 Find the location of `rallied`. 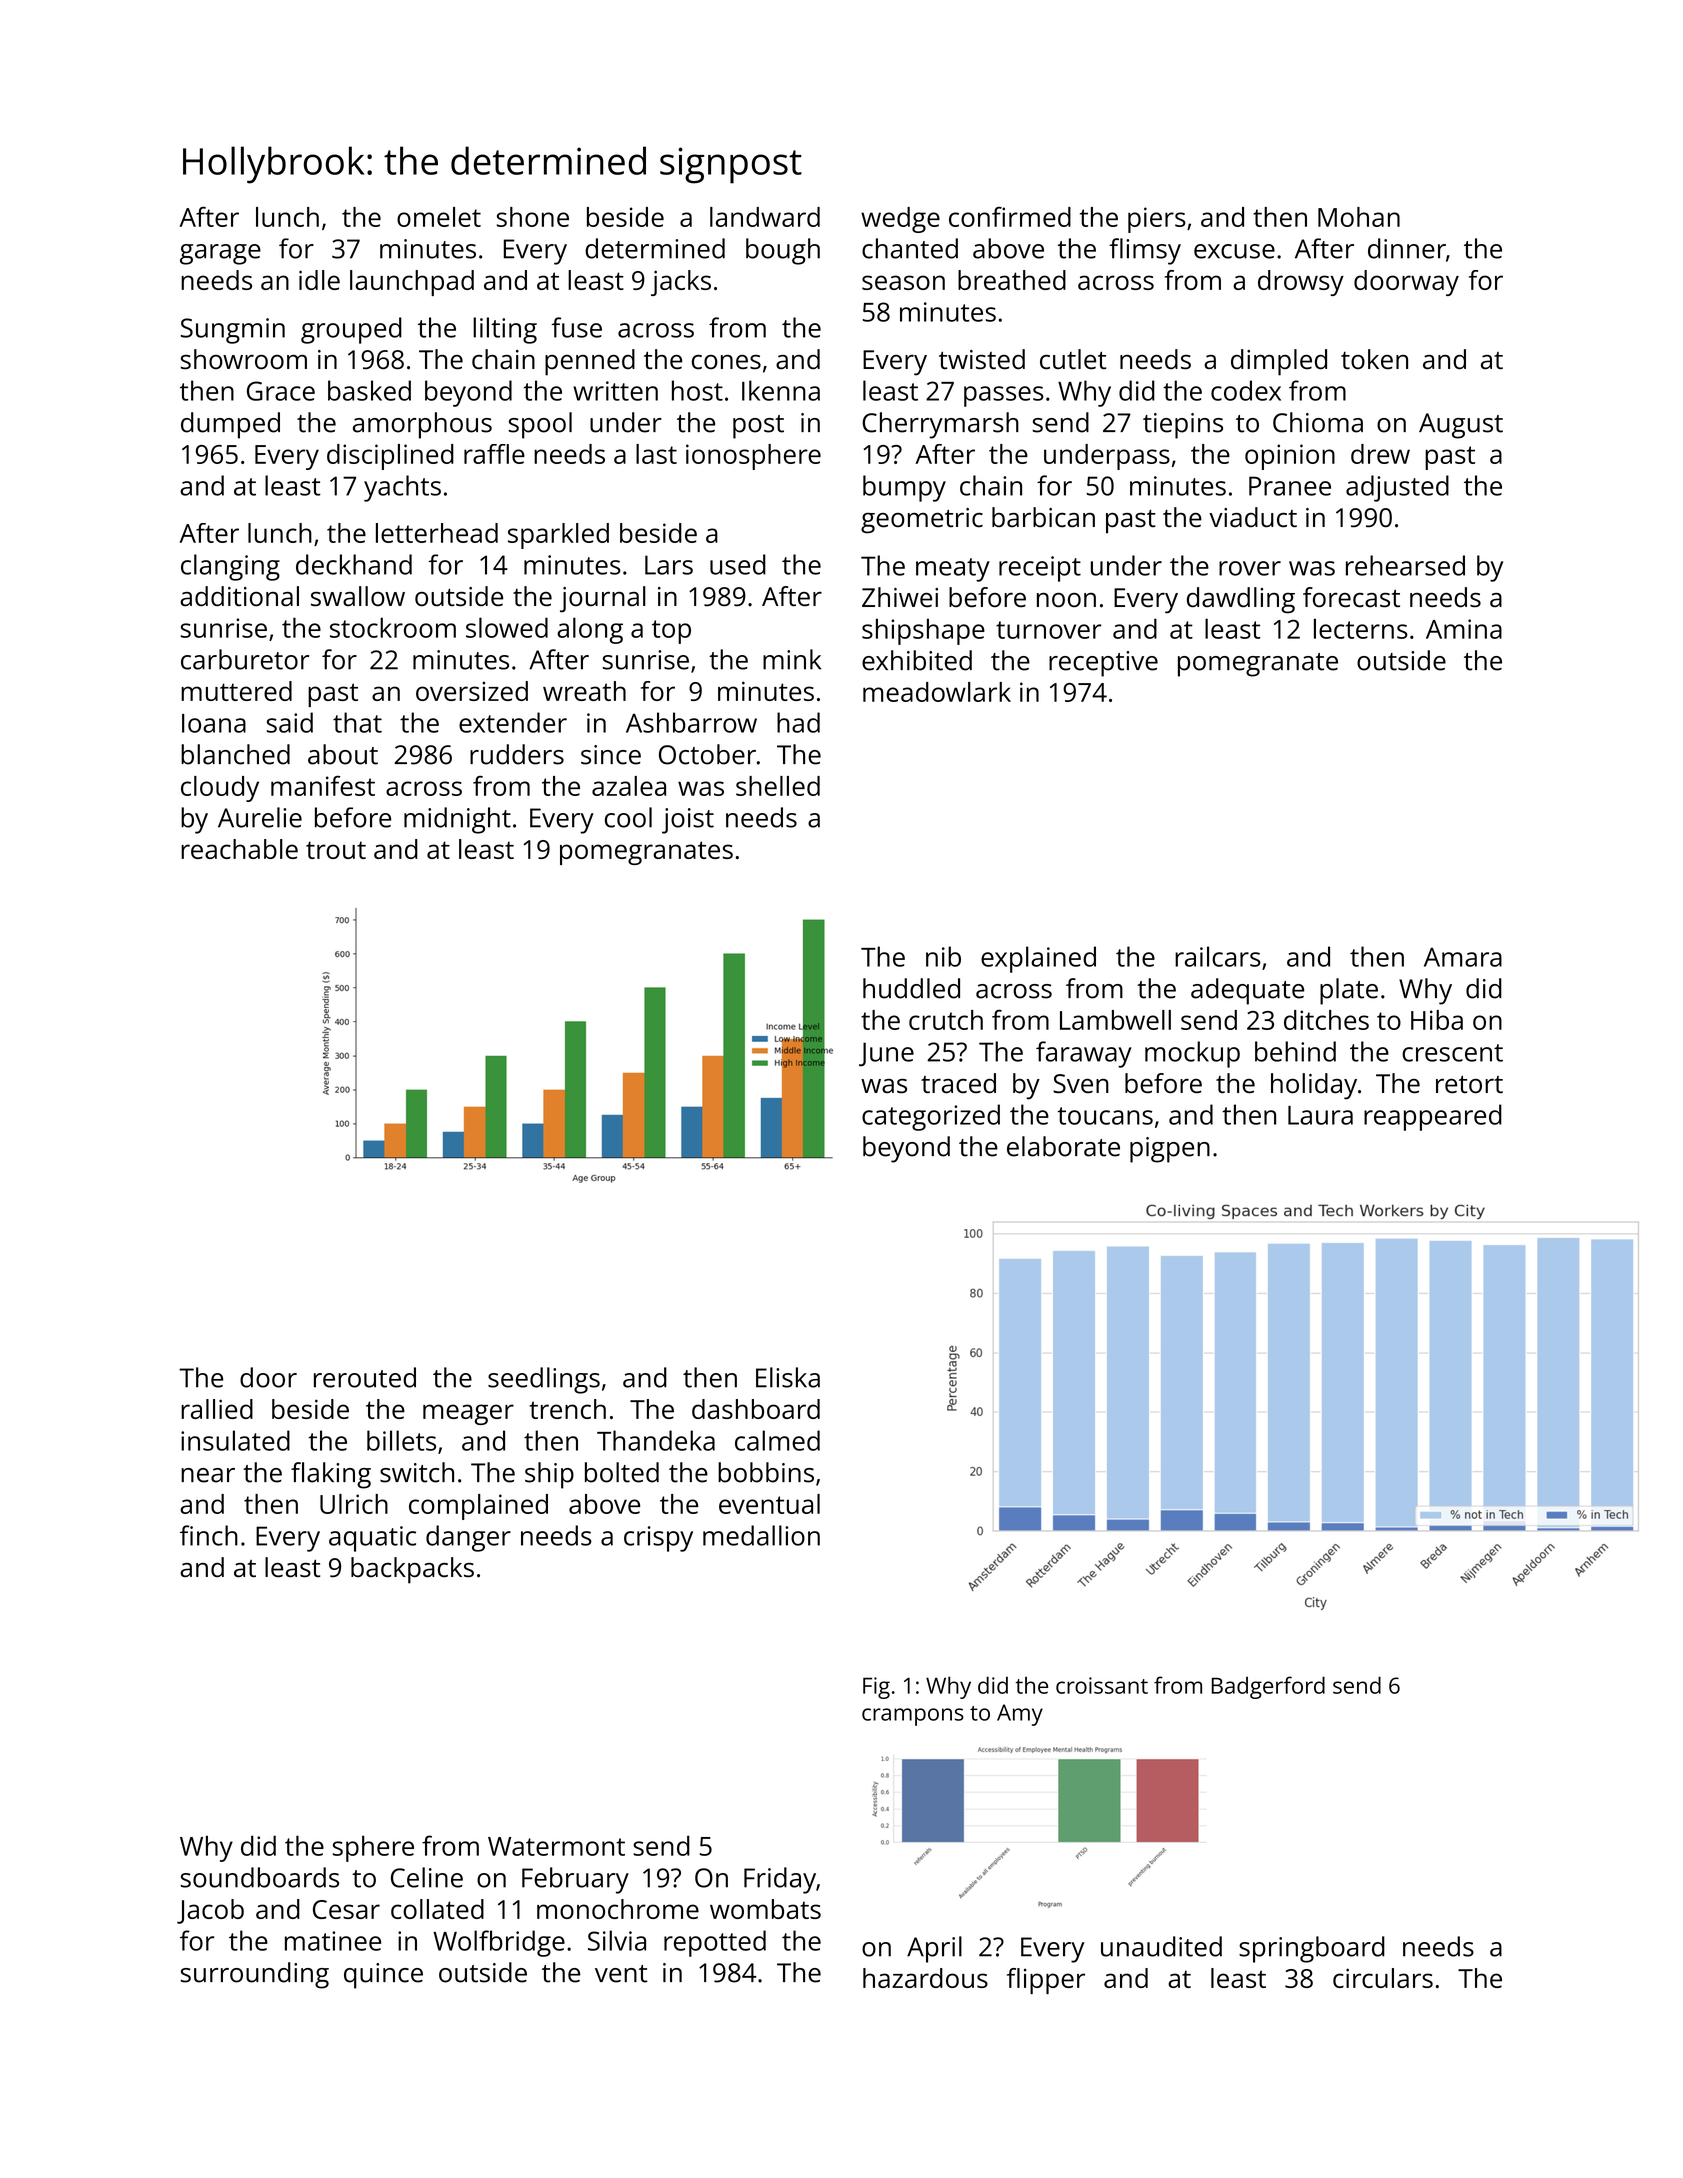

rallied is located at coordinates (217, 1409).
